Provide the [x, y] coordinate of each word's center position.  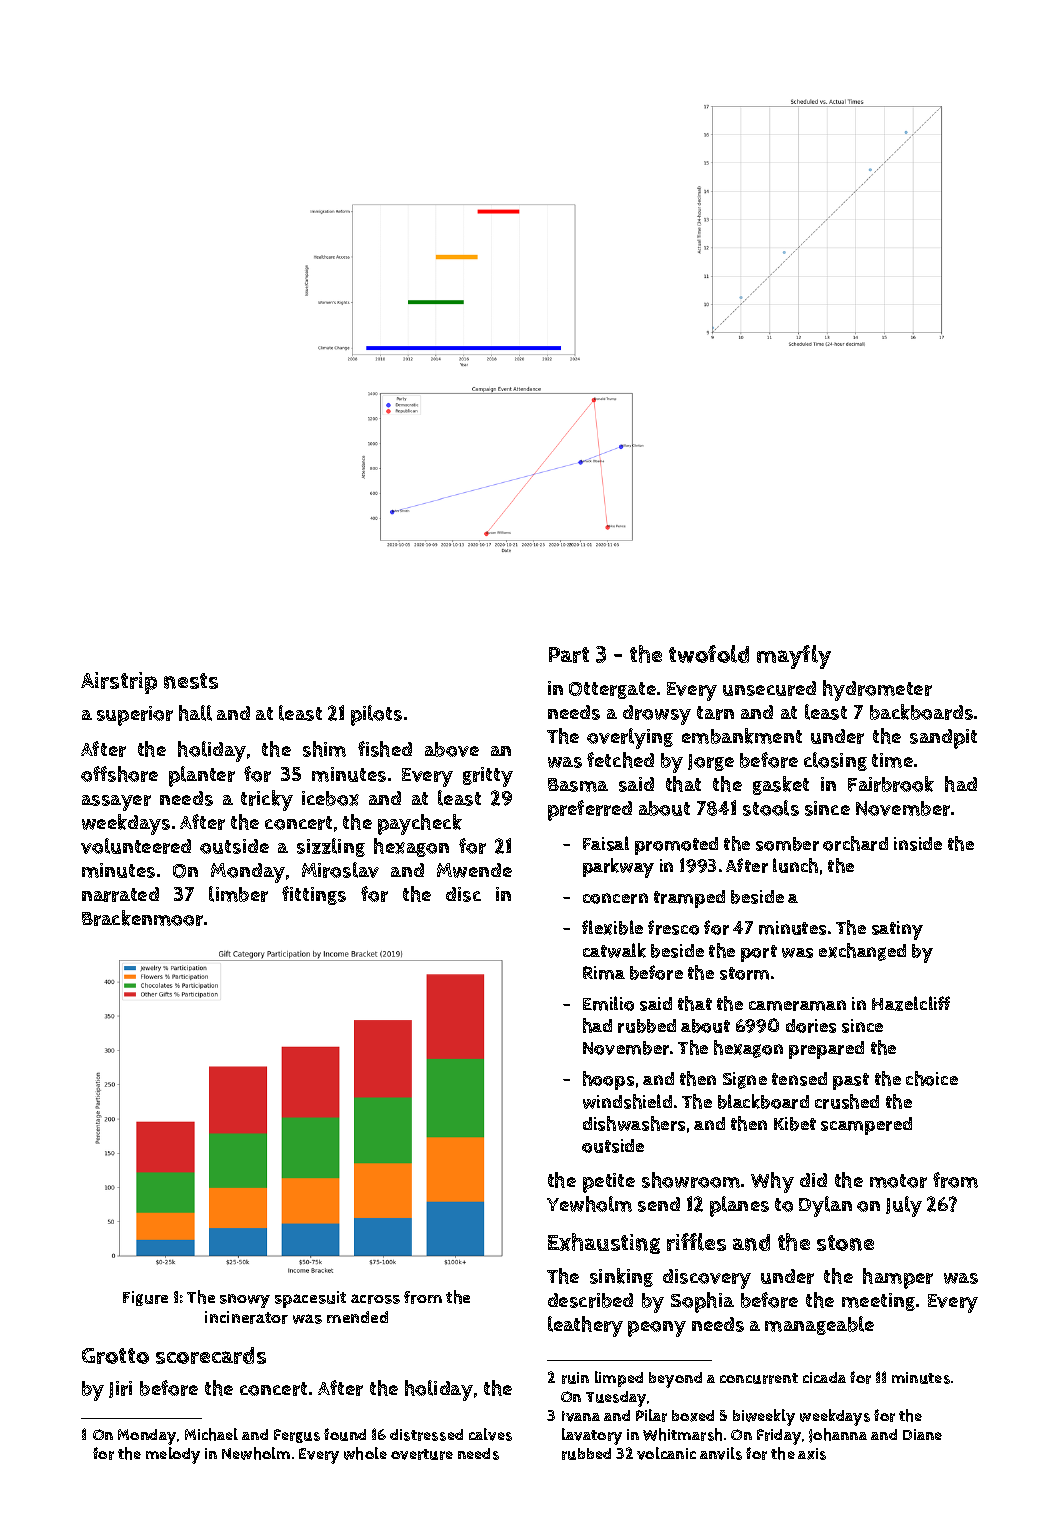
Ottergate [612, 690]
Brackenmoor [142, 918]
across [375, 1299]
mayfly [794, 657]
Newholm [256, 1453]
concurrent [759, 1378]
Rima [604, 973]
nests [191, 681]
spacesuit [310, 1299]
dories [811, 1026]
